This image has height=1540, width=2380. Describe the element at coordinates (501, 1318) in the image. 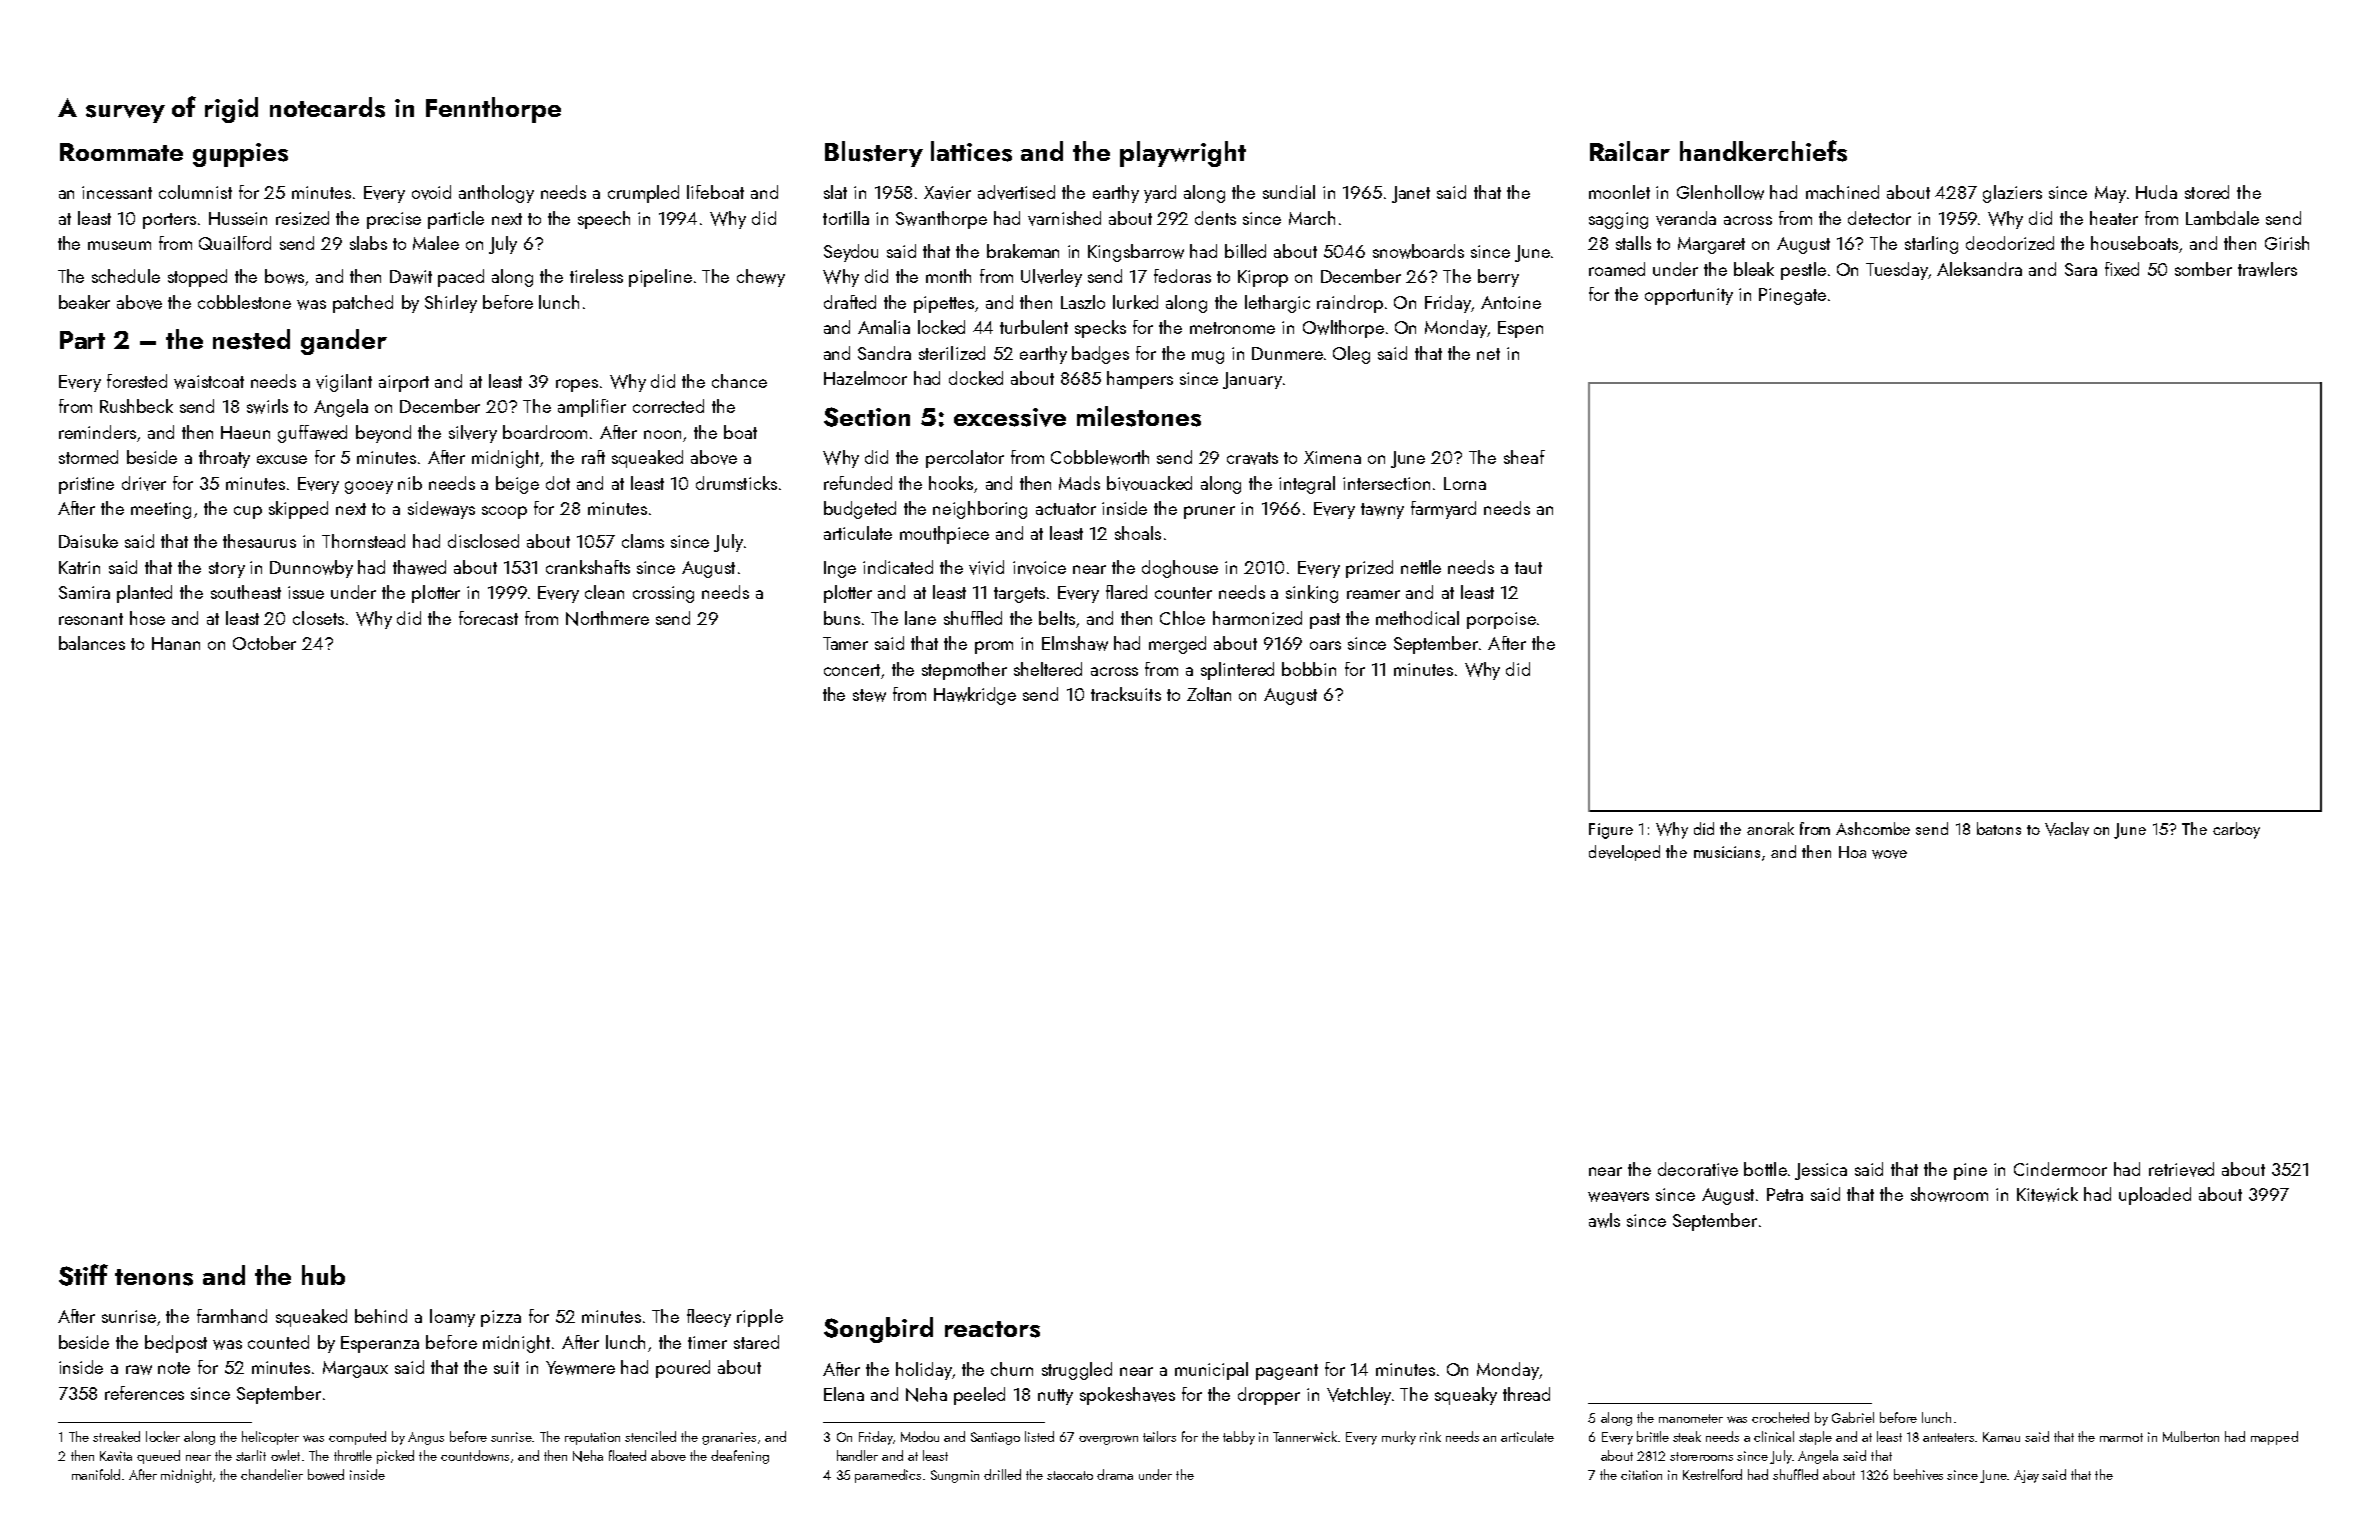

I see `pizza` at that location.
